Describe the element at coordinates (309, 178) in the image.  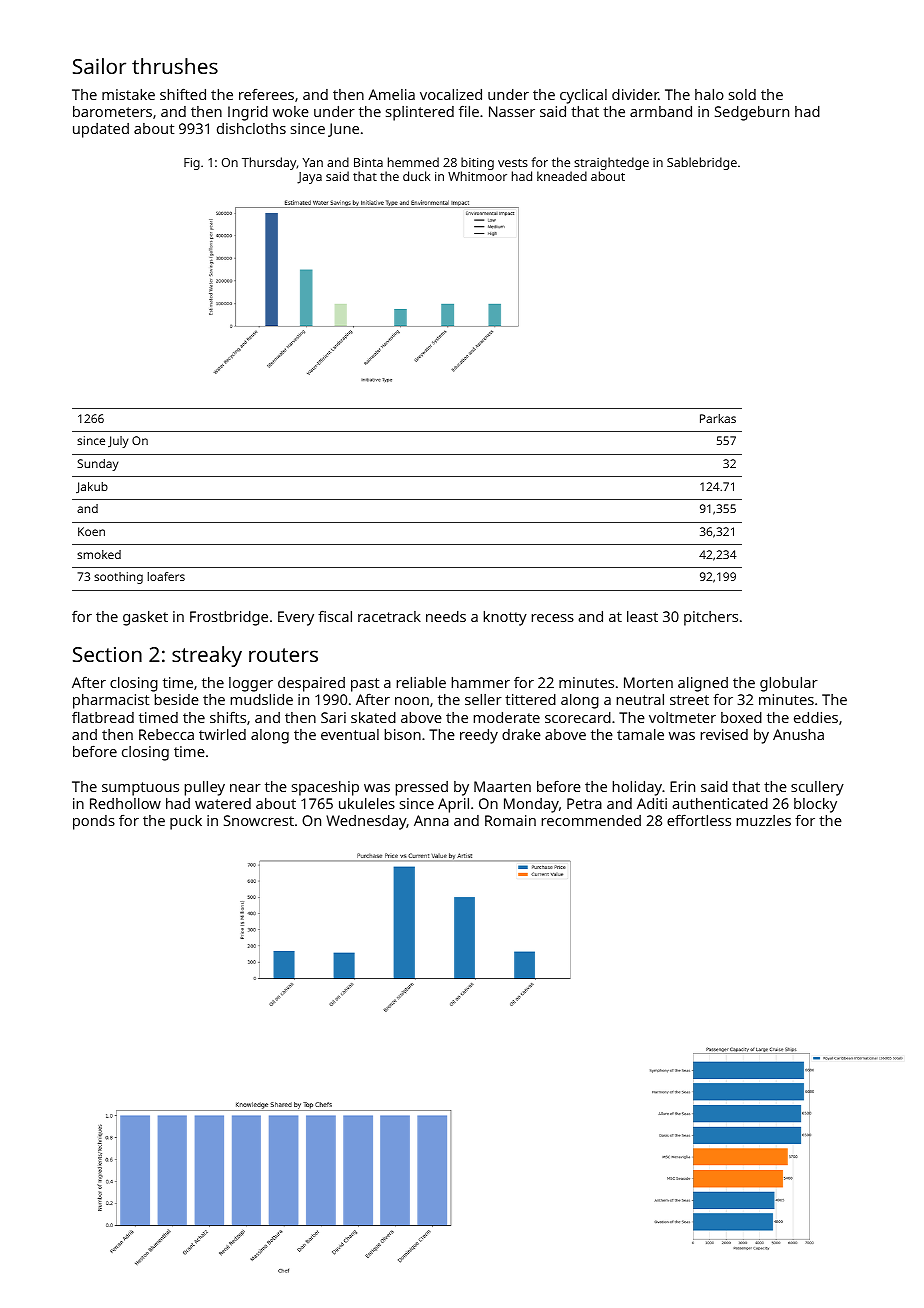
I see `Jaya` at that location.
